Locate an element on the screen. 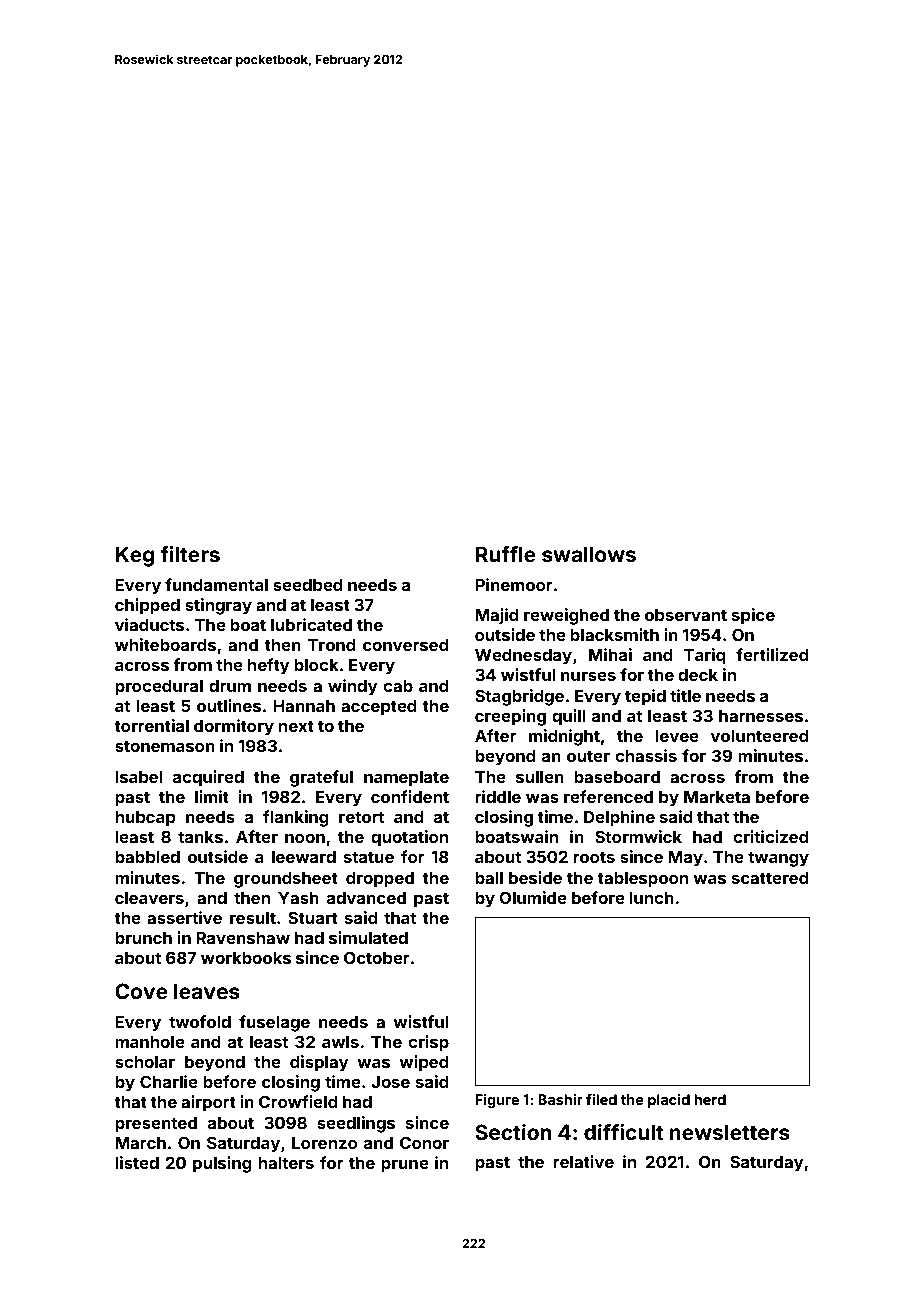  tepid is located at coordinates (645, 697).
